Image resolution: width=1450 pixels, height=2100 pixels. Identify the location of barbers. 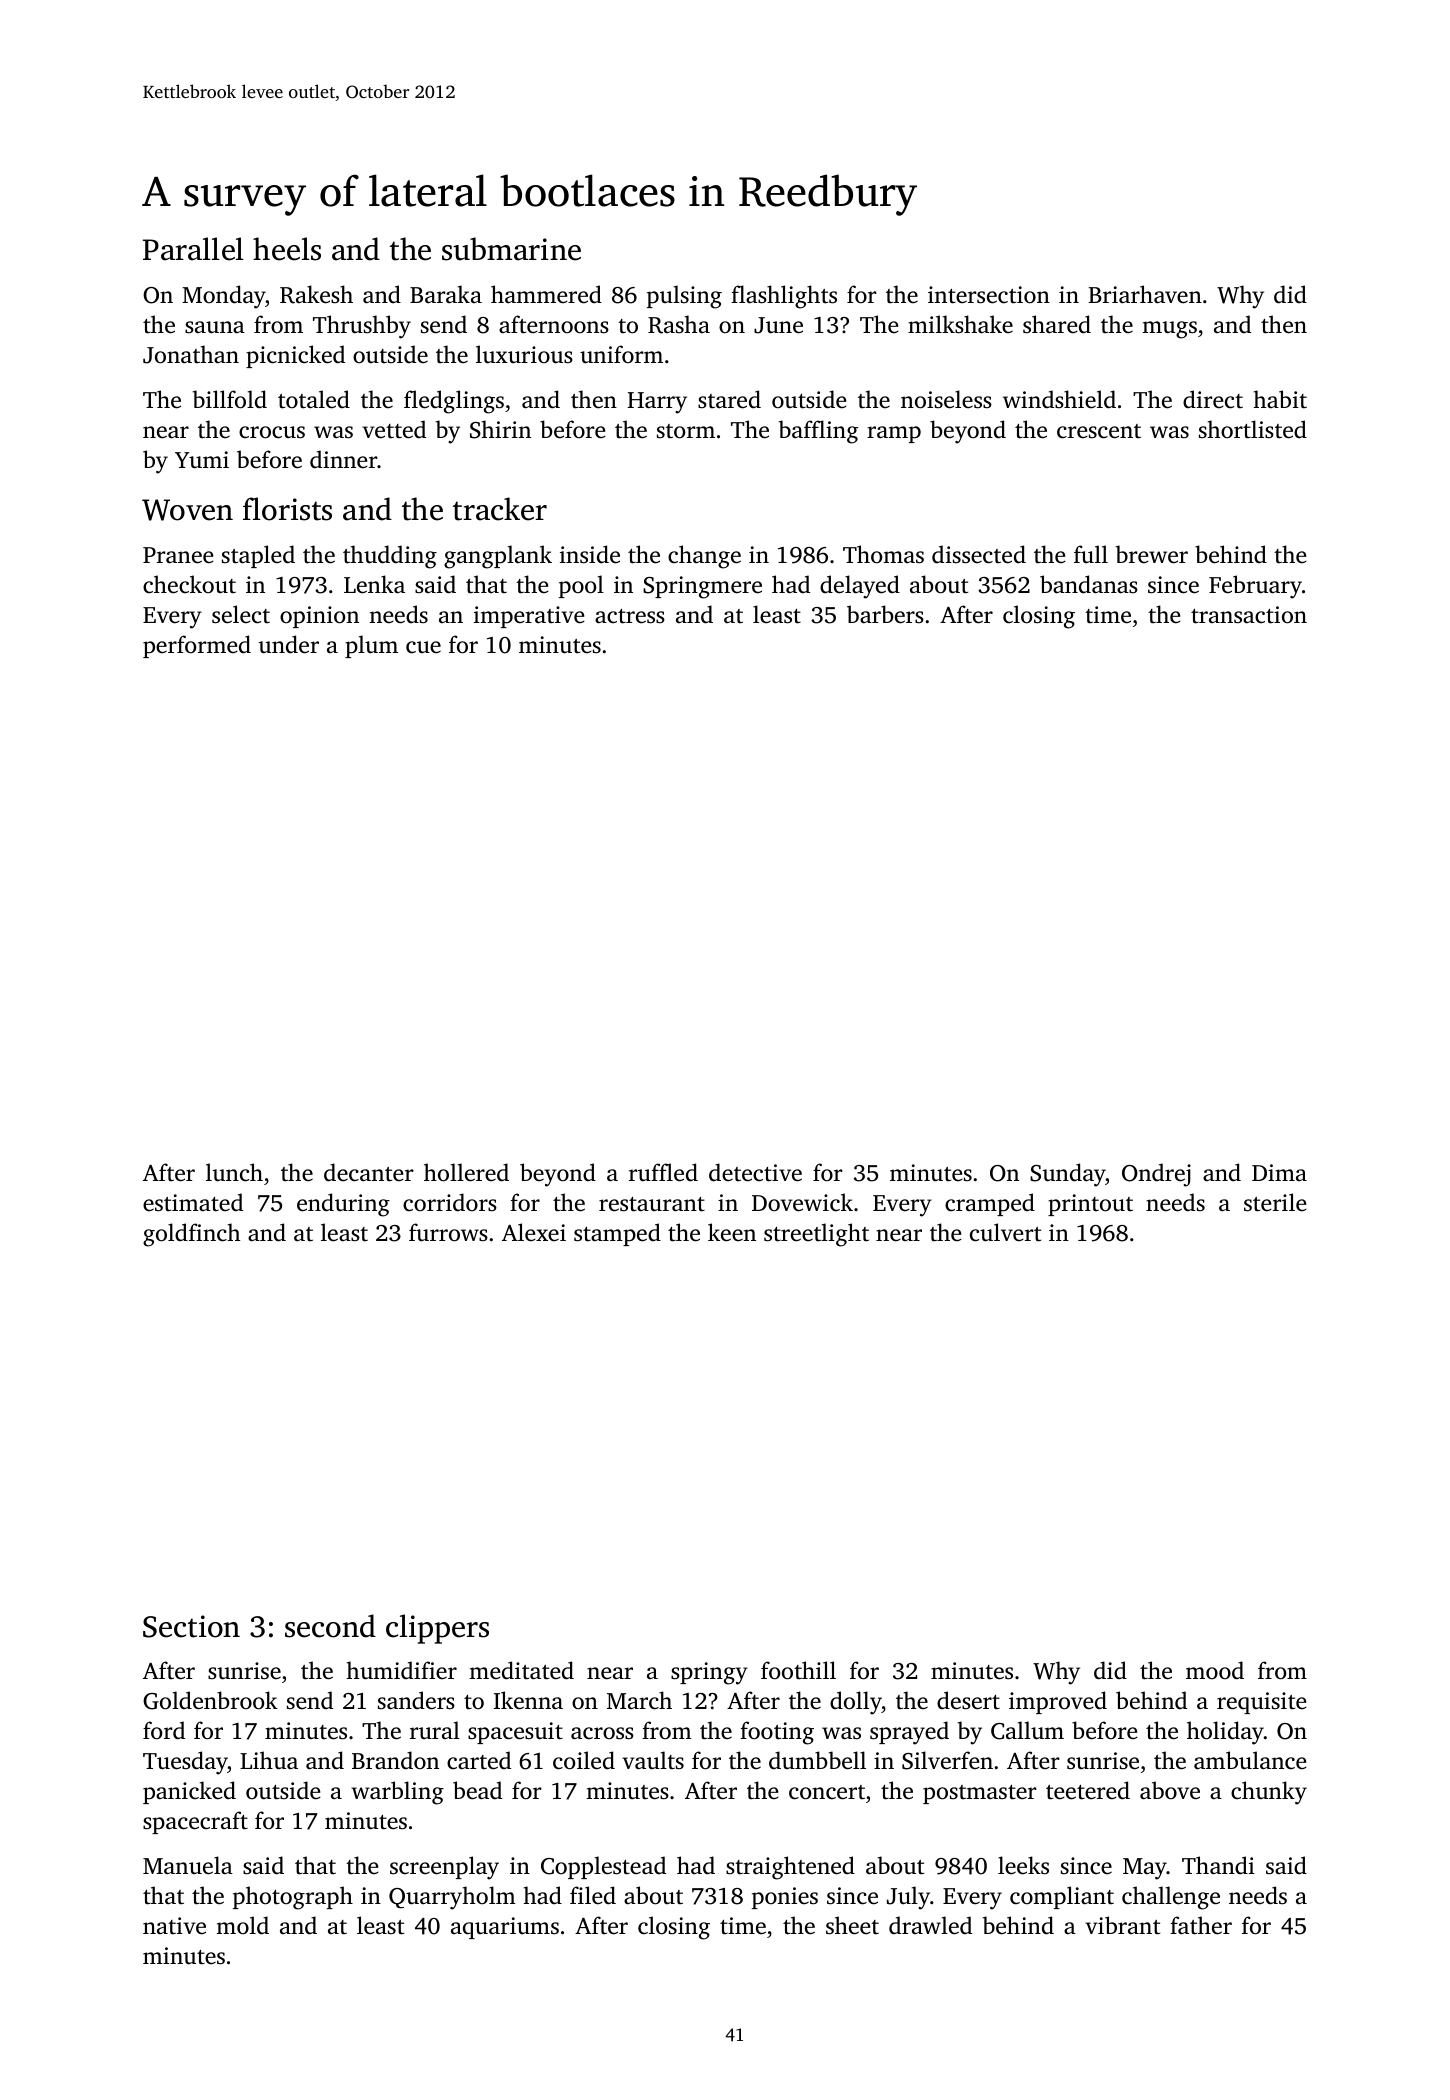
(885, 614).
